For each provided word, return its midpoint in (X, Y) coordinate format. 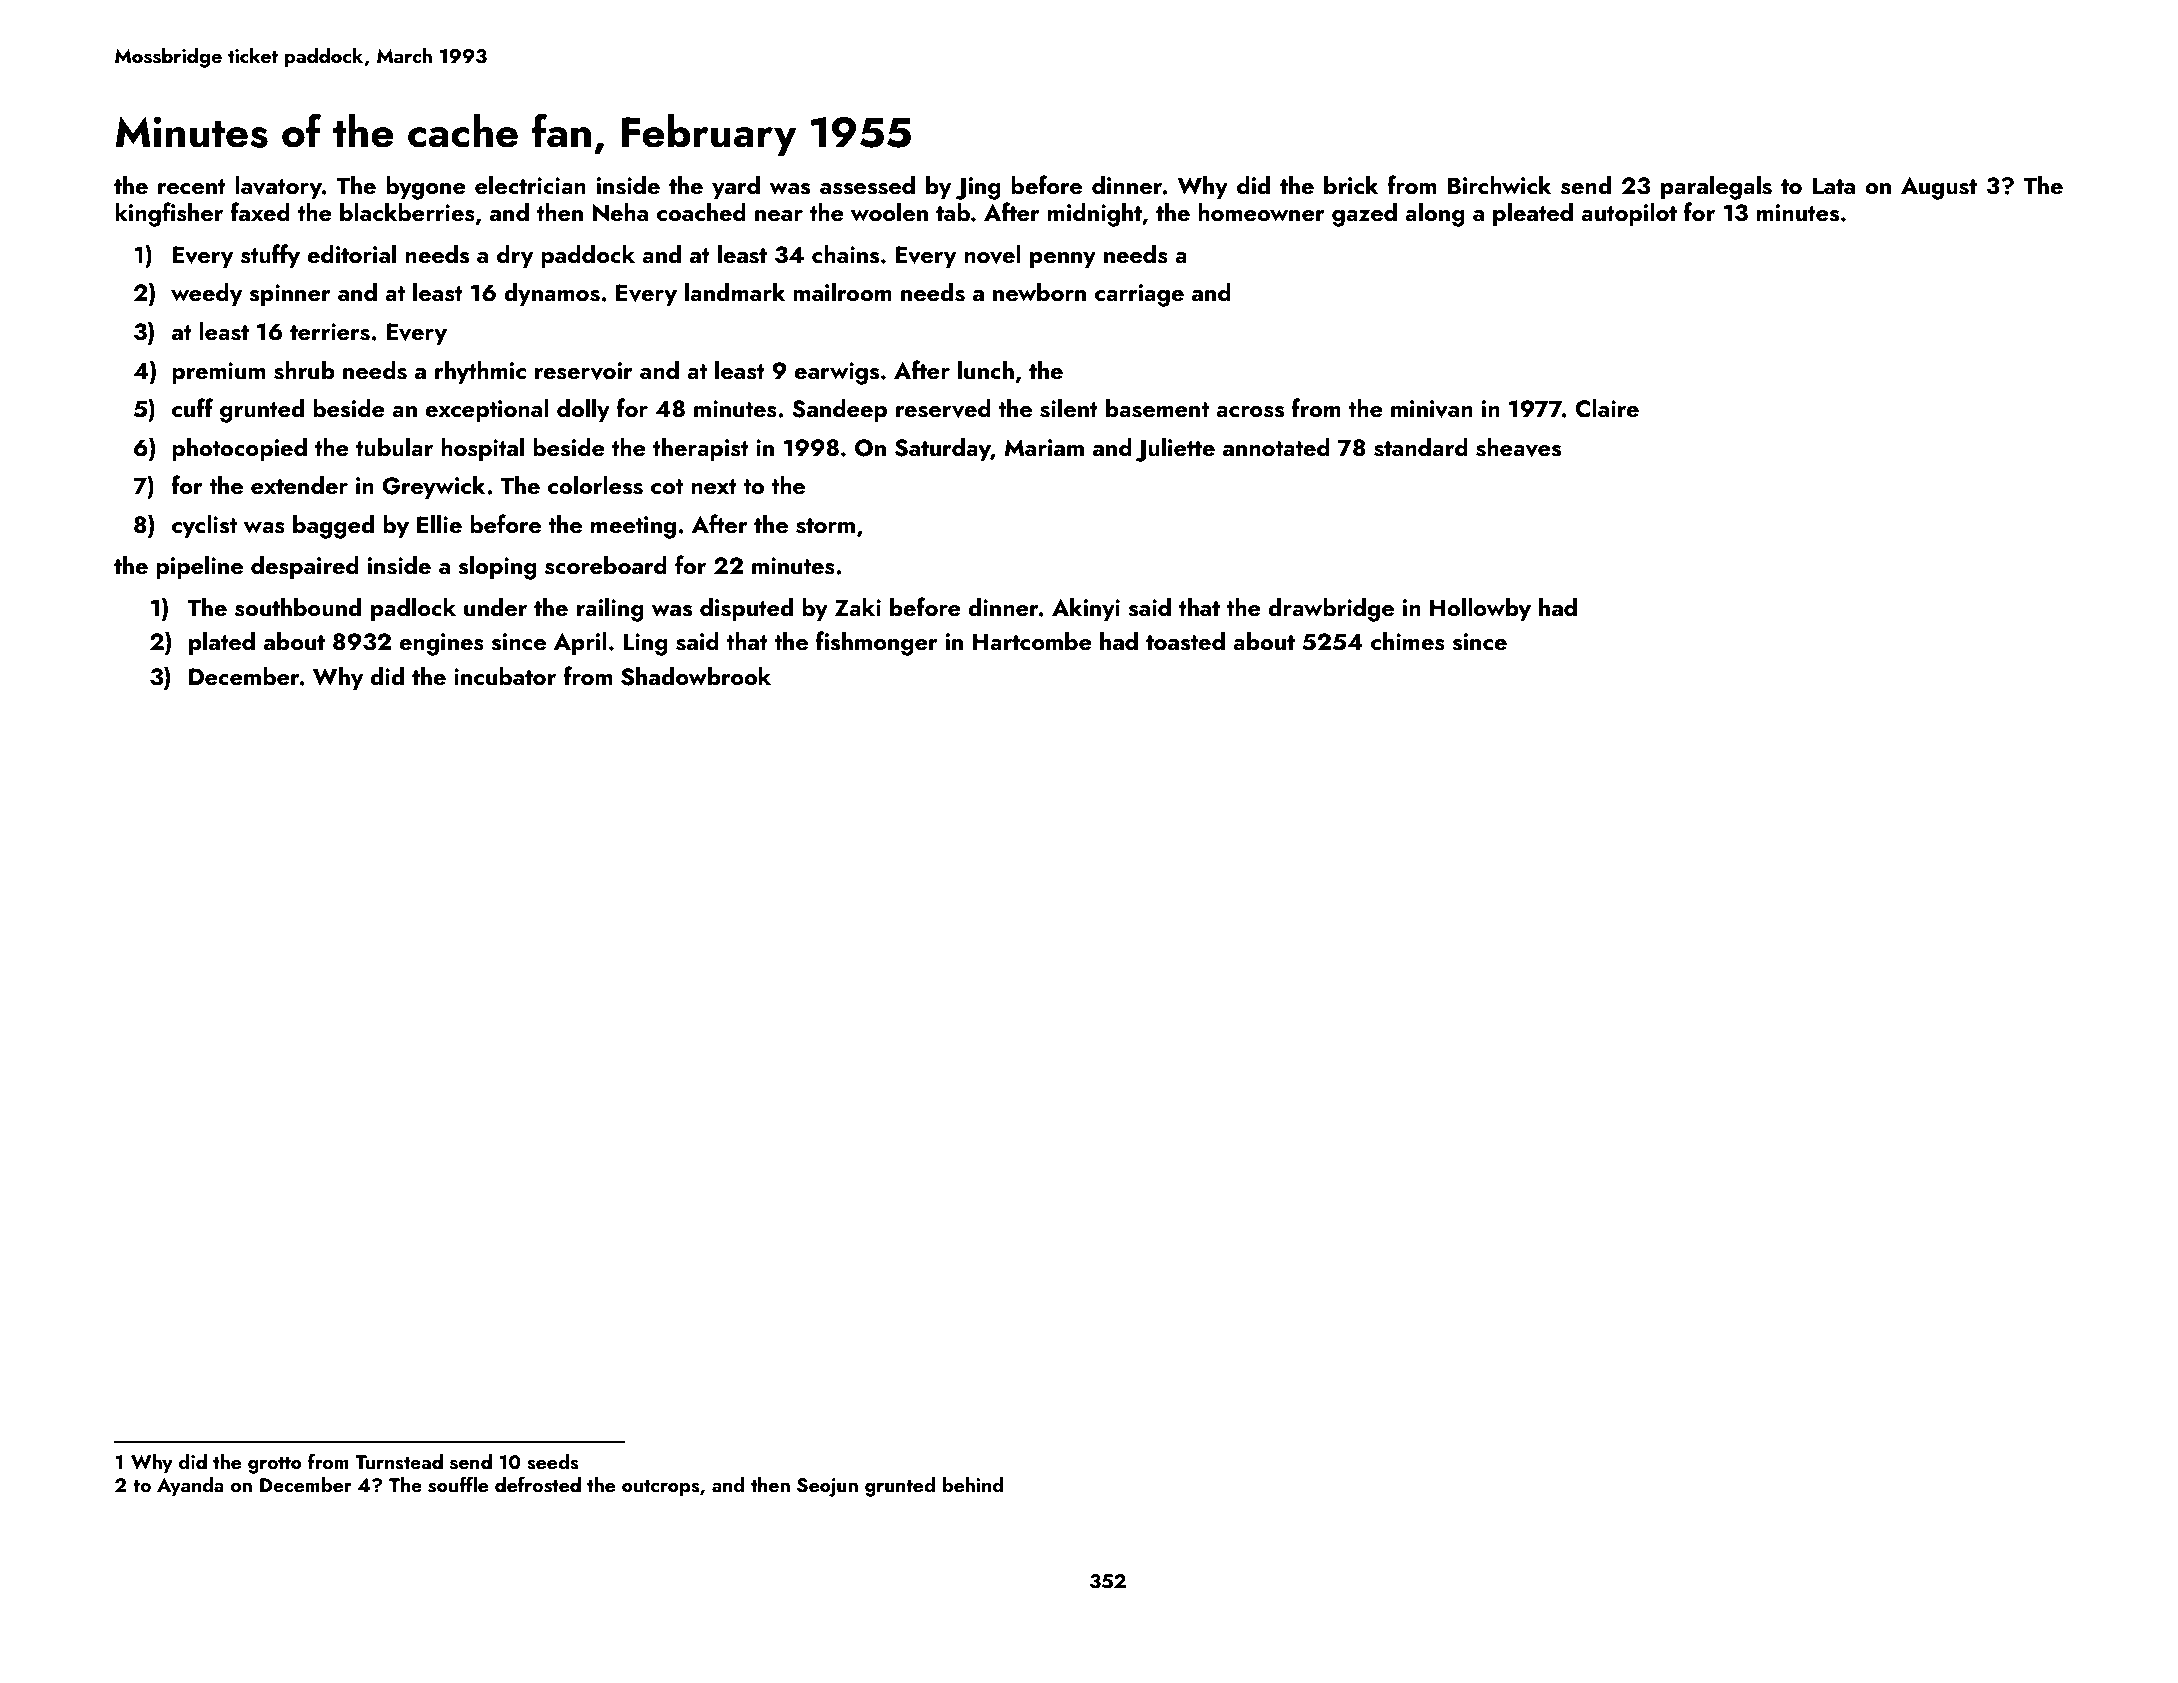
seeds (553, 1462)
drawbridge (1331, 609)
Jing (978, 188)
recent (192, 186)
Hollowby (1480, 609)
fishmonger (877, 643)
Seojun (827, 1487)
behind (973, 1484)
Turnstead (399, 1462)
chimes (1408, 641)
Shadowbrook (696, 676)
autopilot (1629, 214)
